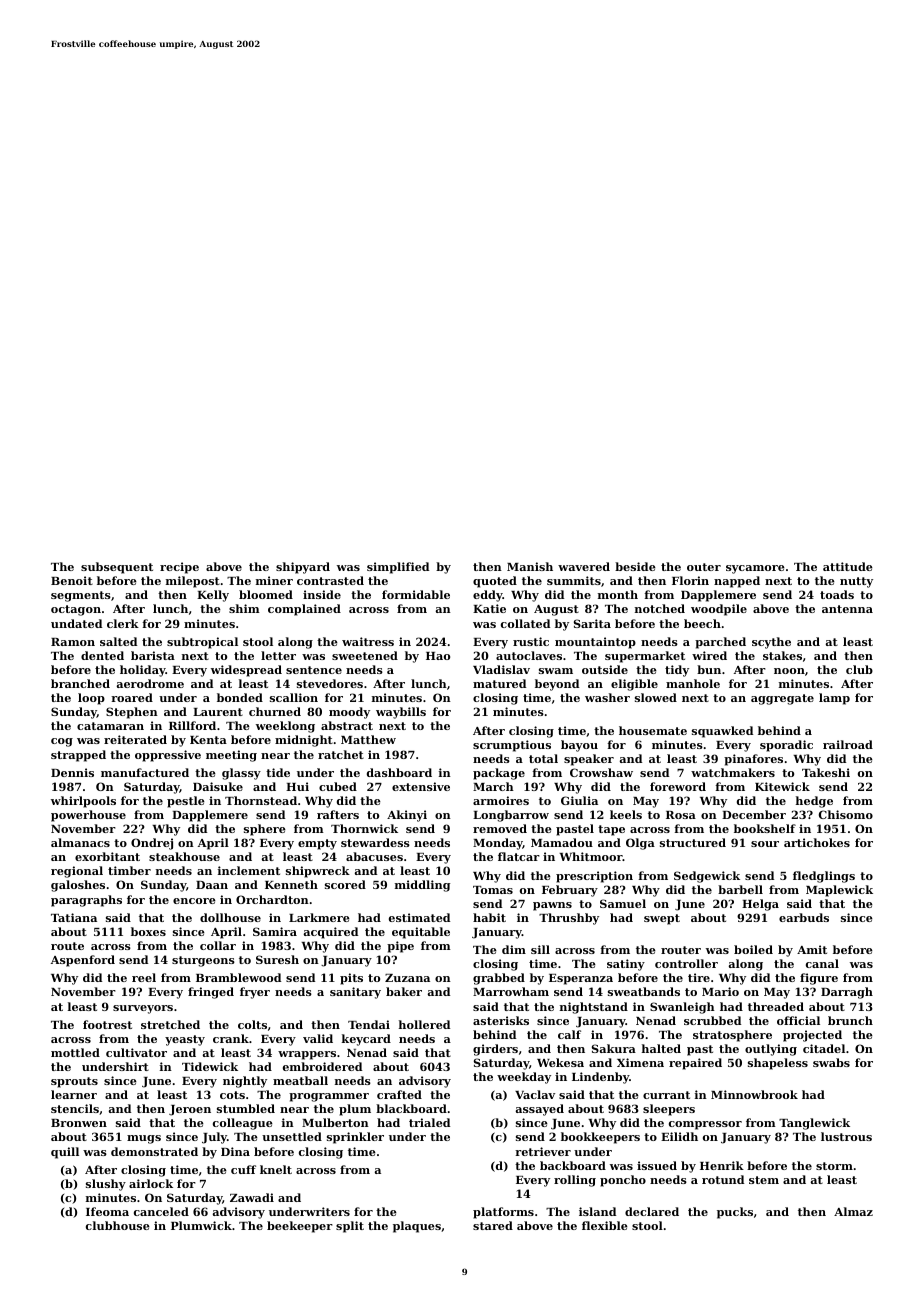  What do you see at coordinates (107, 1211) in the screenshot?
I see `Ifeoma` at bounding box center [107, 1211].
